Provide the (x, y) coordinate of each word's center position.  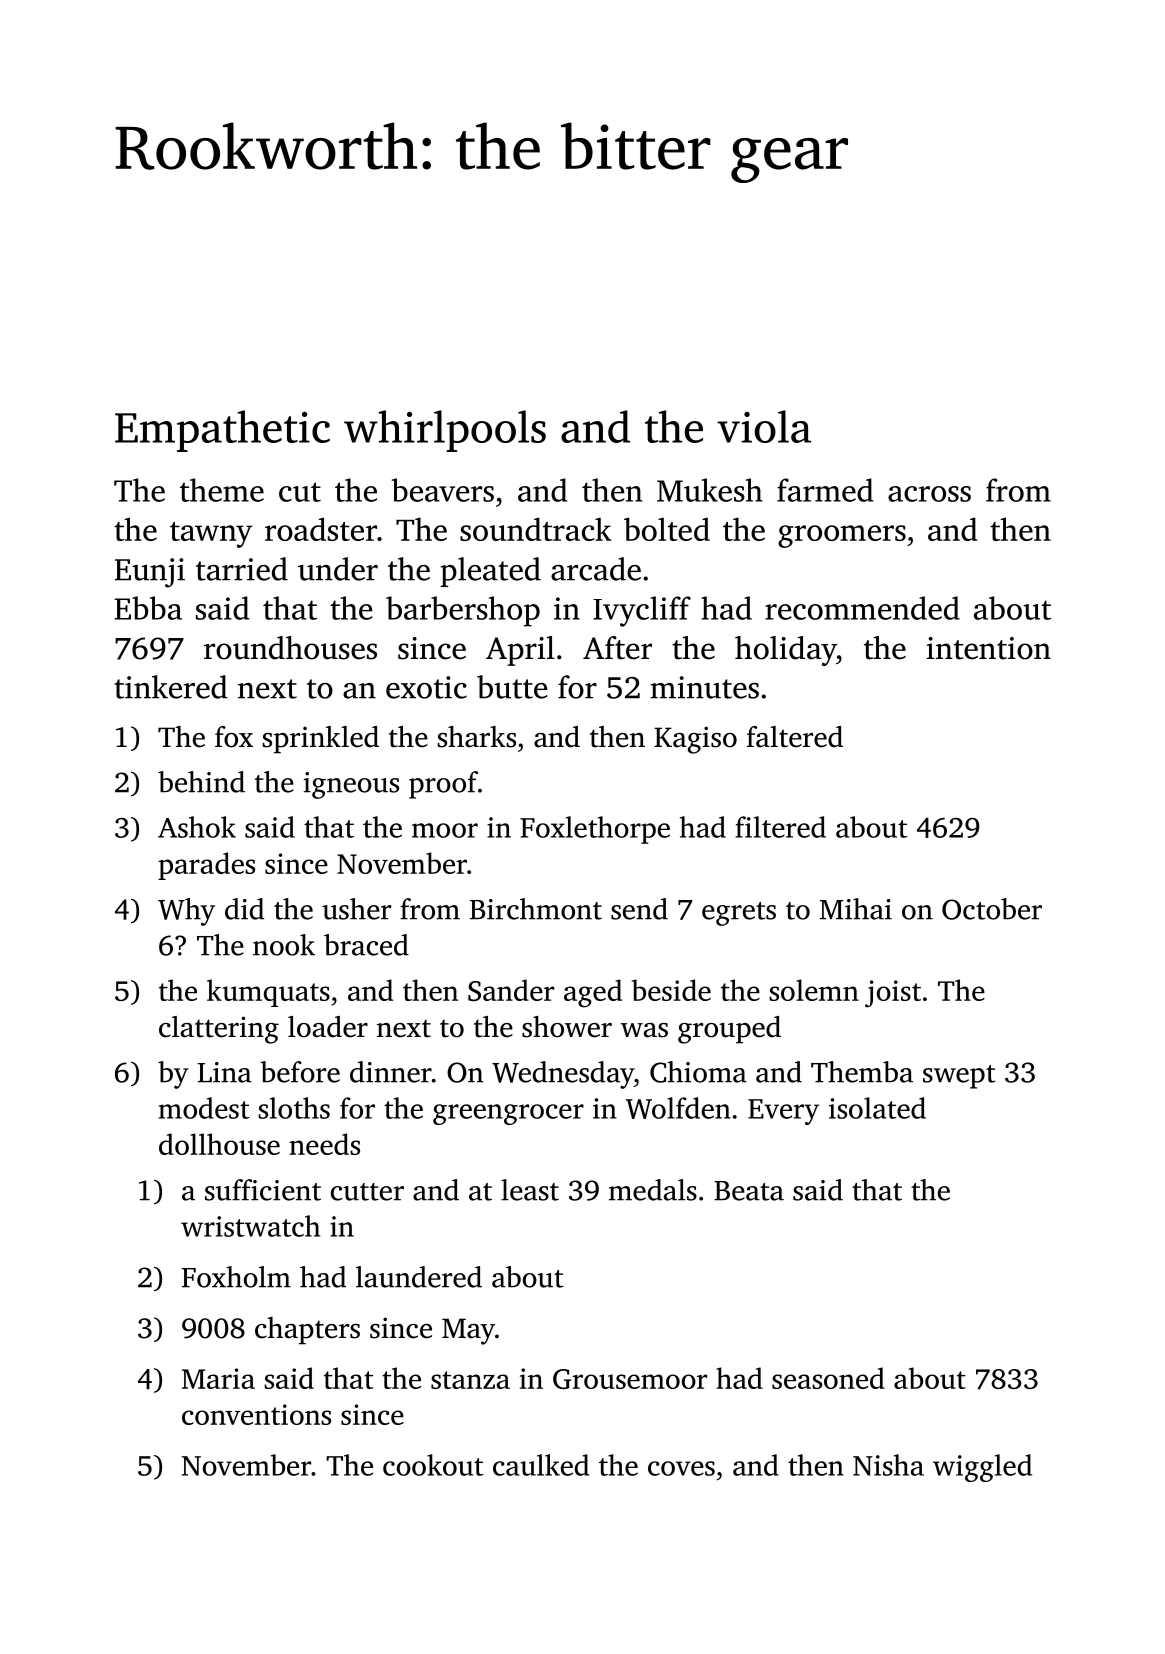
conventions (256, 1414)
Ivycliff (642, 611)
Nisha (888, 1465)
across (929, 494)
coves (681, 1468)
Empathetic (222, 431)
